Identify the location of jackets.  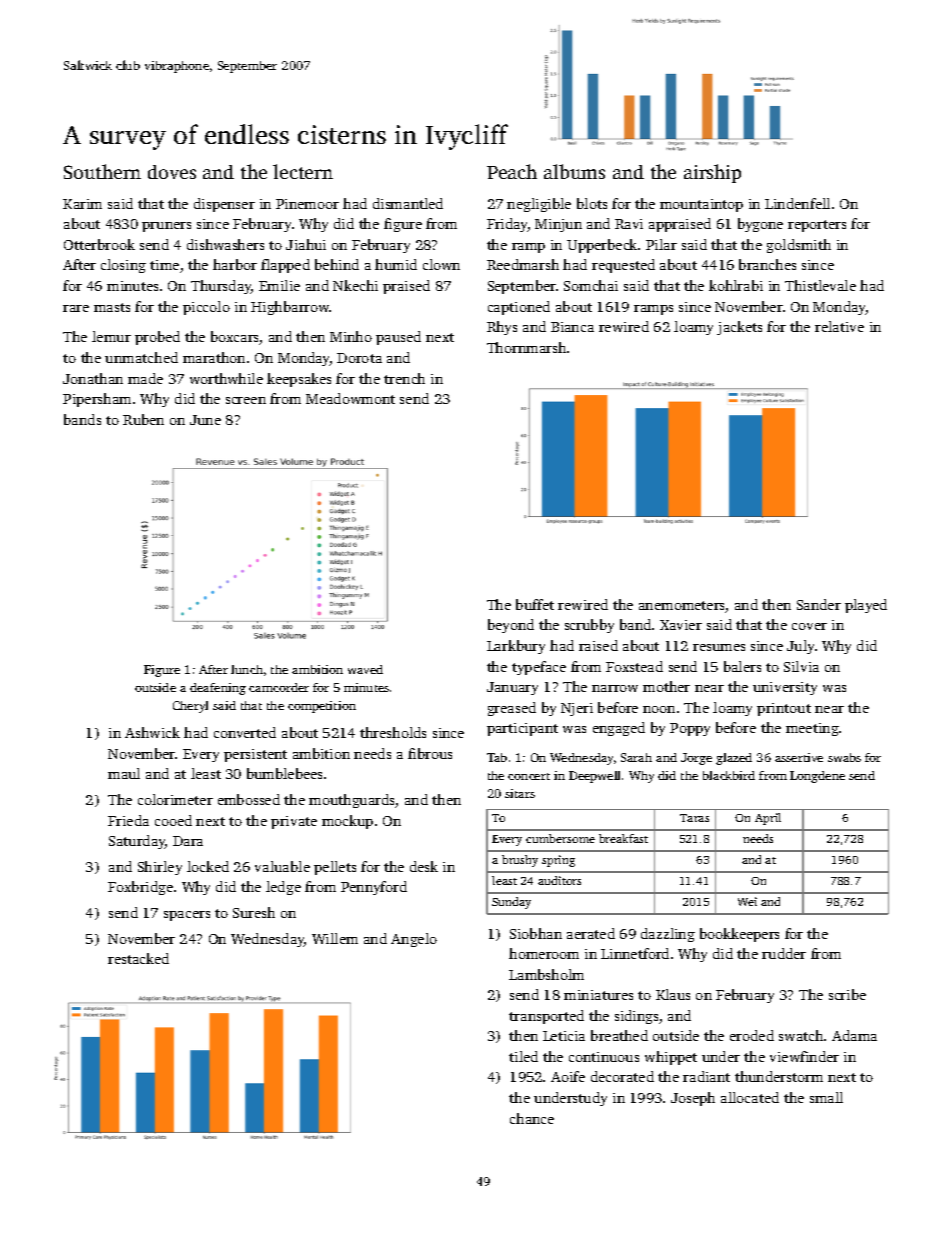
(739, 328).
